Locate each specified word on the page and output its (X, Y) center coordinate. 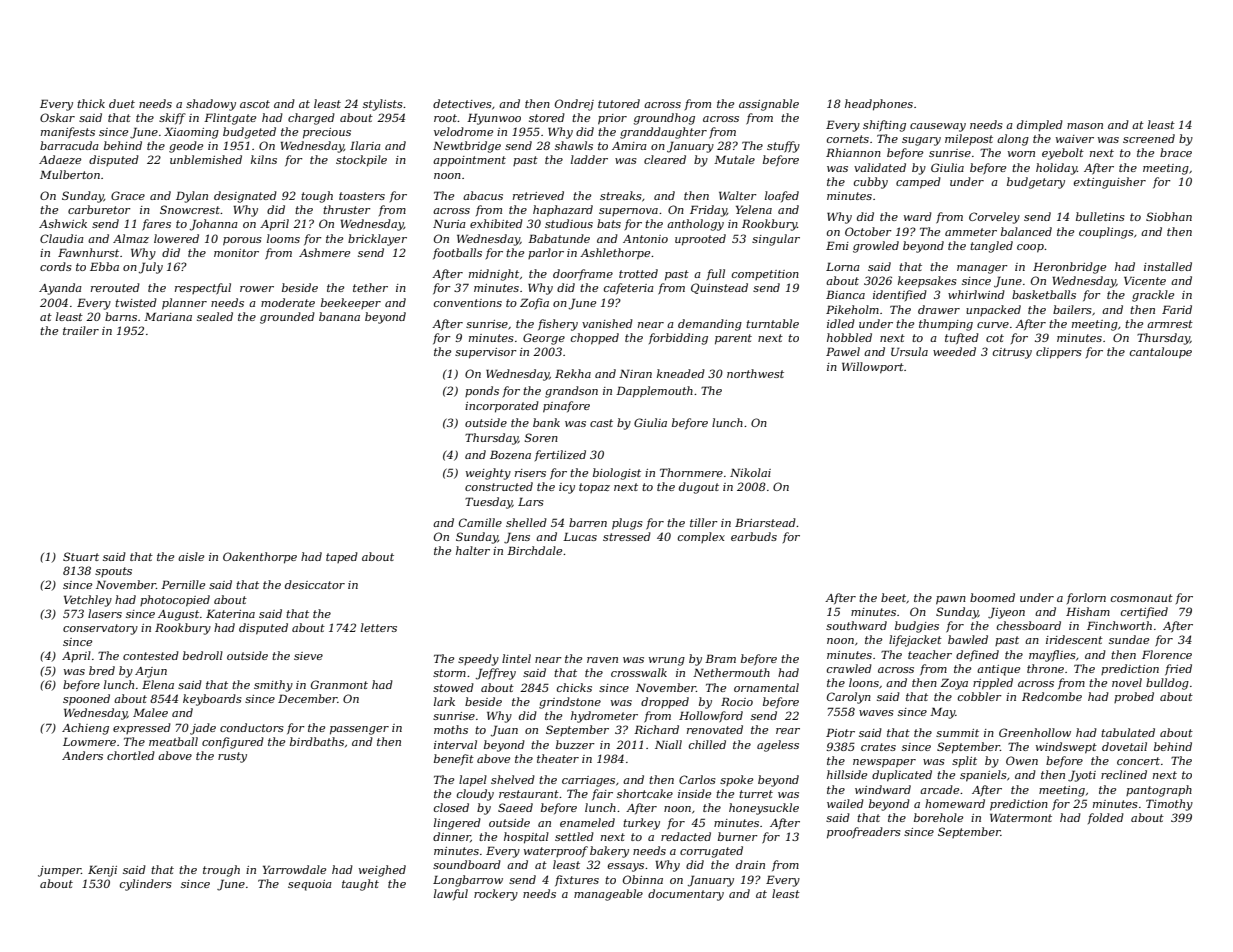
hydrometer (604, 717)
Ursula (909, 351)
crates (878, 747)
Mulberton (70, 174)
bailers (1072, 309)
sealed (215, 316)
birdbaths (317, 741)
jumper (59, 871)
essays (626, 867)
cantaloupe (1161, 353)
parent (733, 339)
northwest (755, 373)
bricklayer (377, 240)
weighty (488, 474)
